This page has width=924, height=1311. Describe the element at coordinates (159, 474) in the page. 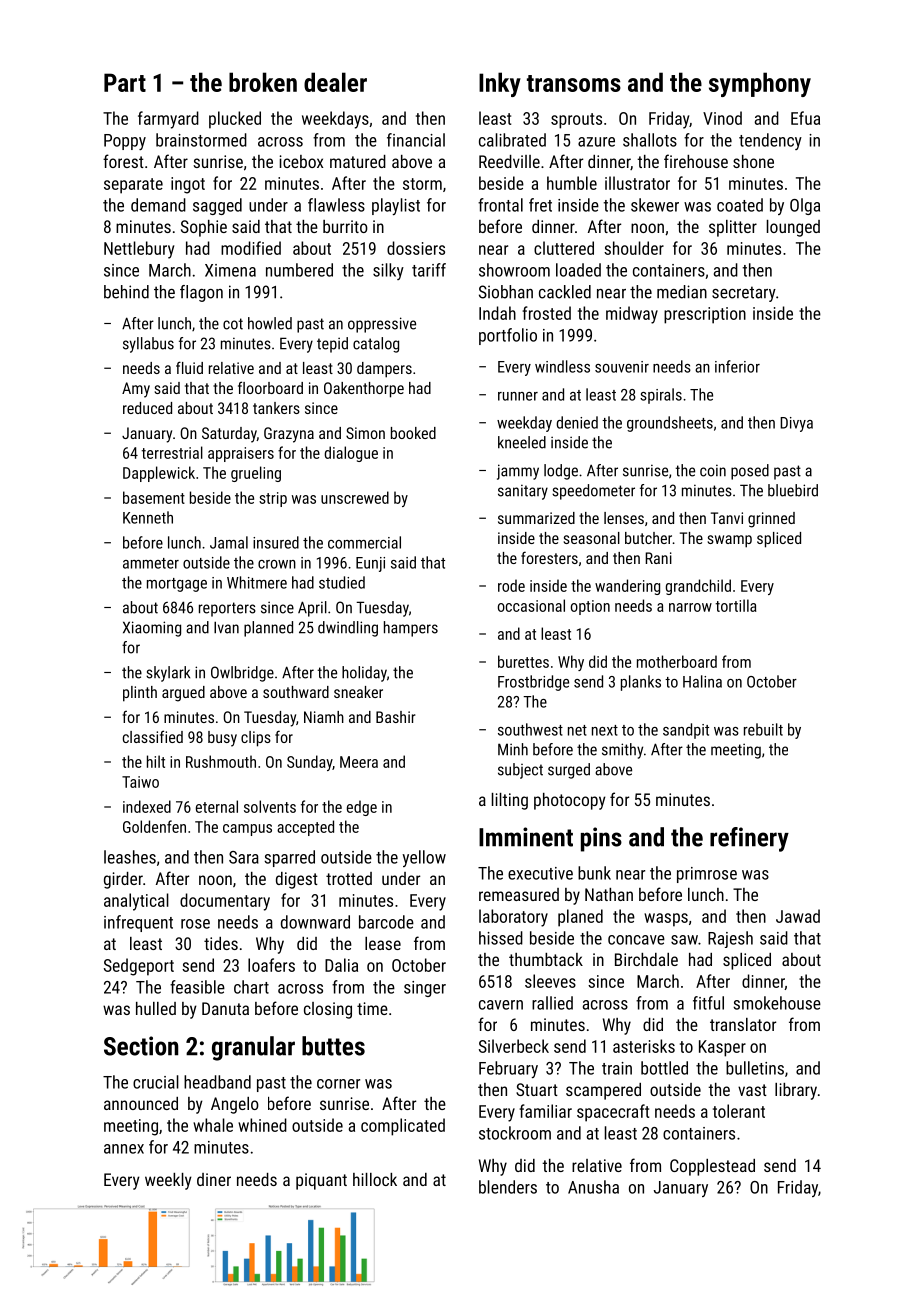

I see `Dapplewick` at that location.
